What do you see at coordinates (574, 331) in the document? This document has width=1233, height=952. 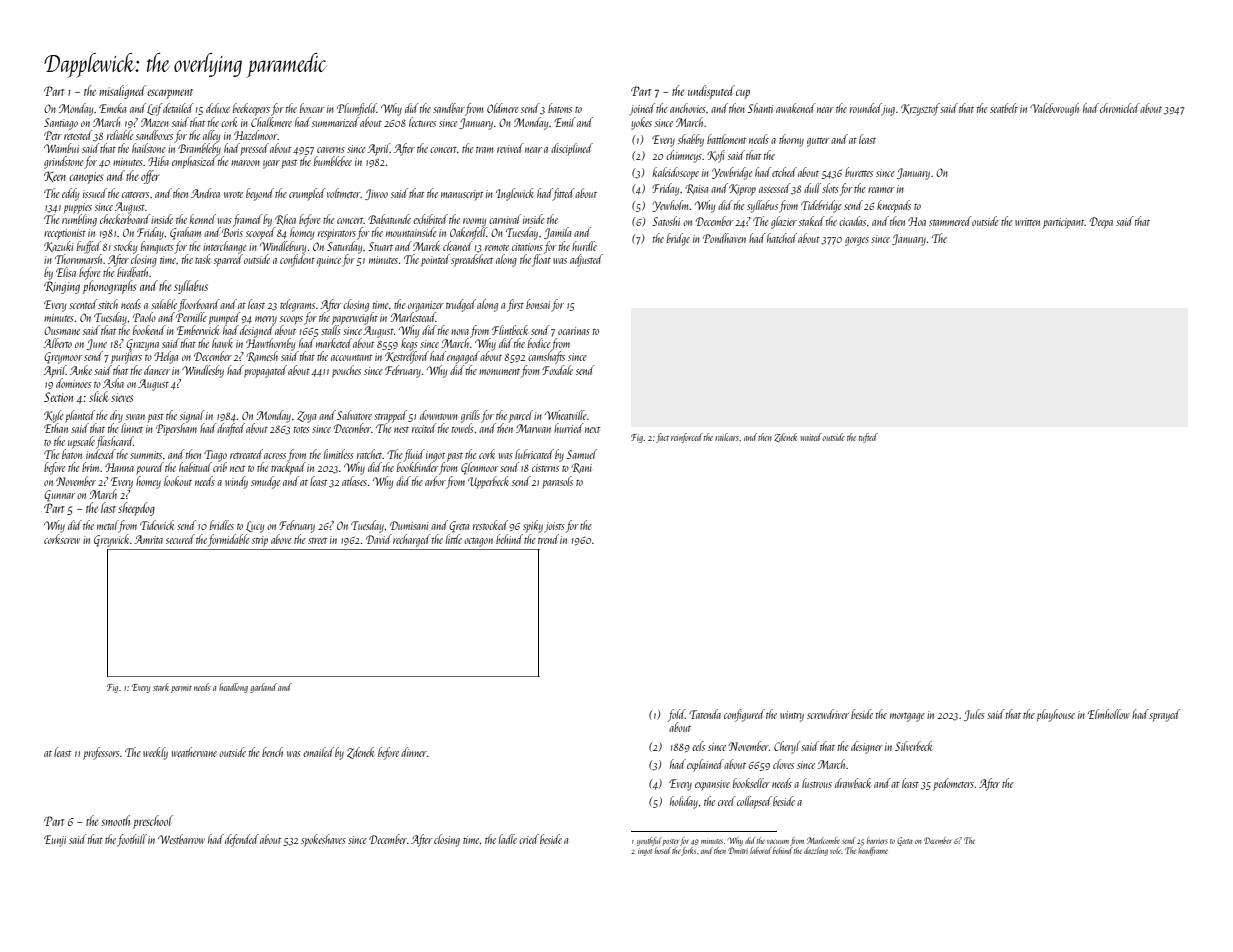 I see `ocarinas` at bounding box center [574, 331].
